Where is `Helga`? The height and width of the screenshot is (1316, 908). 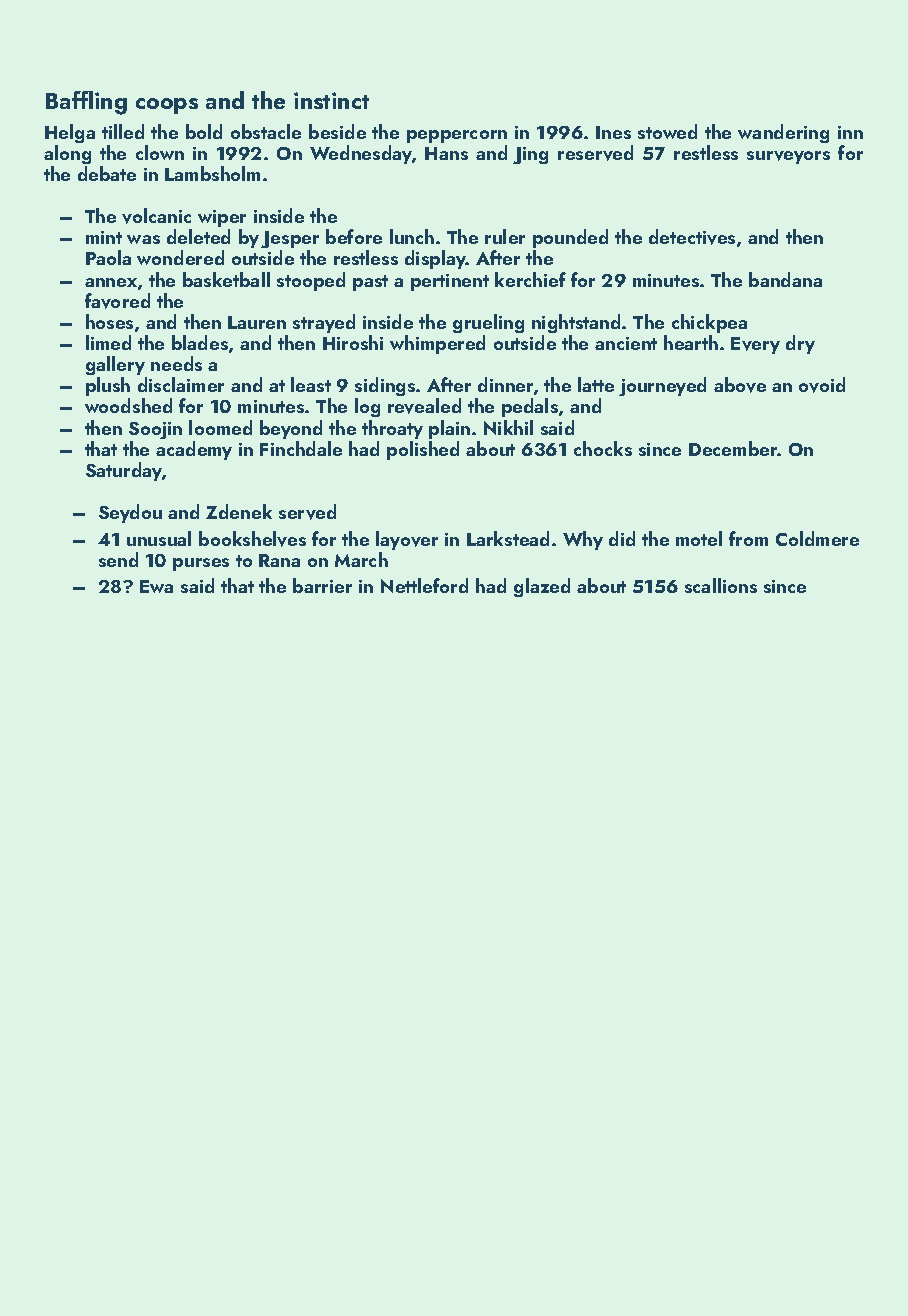 Helga is located at coordinates (70, 133).
